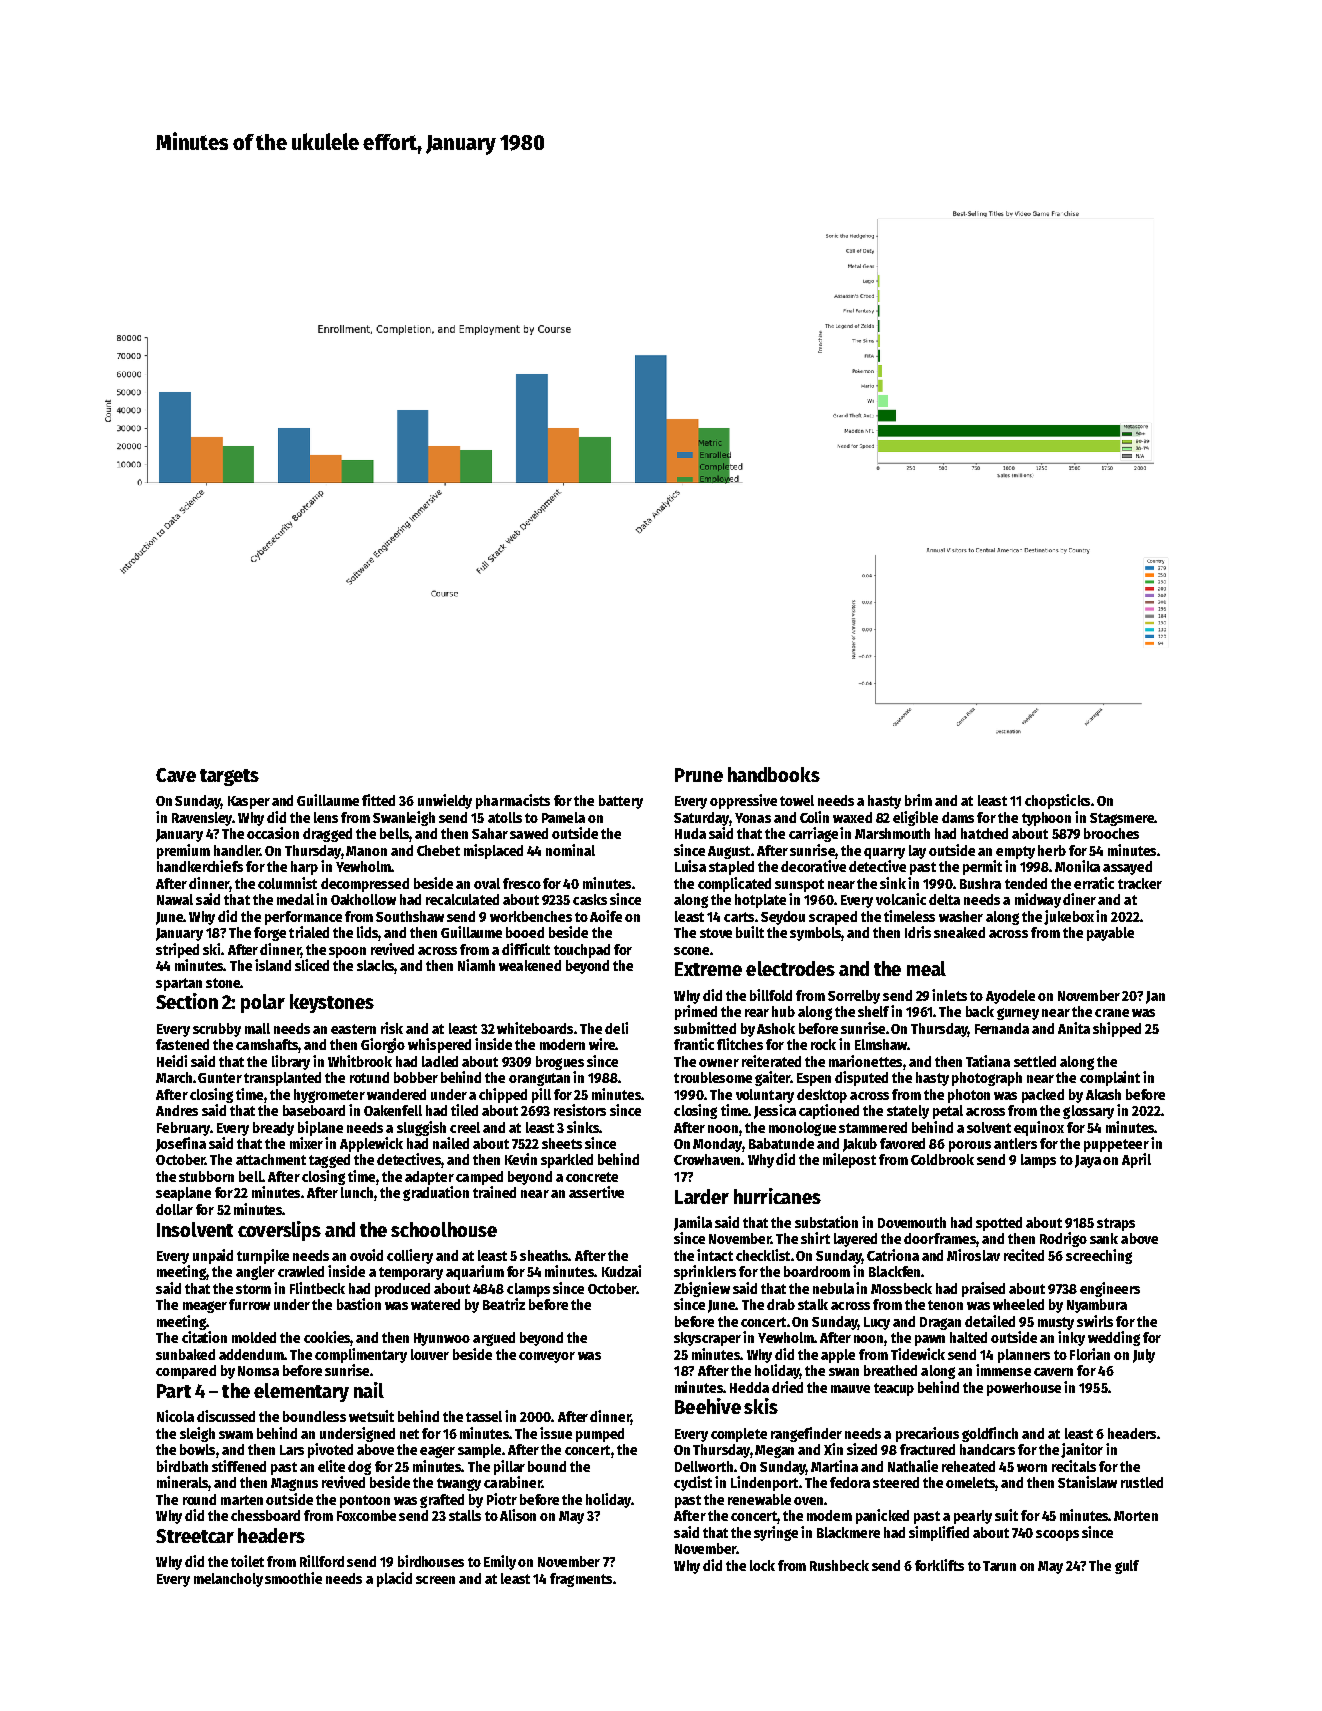 The width and height of the page is (1322, 1711). What do you see at coordinates (713, 1077) in the page?
I see `troublesome` at bounding box center [713, 1077].
